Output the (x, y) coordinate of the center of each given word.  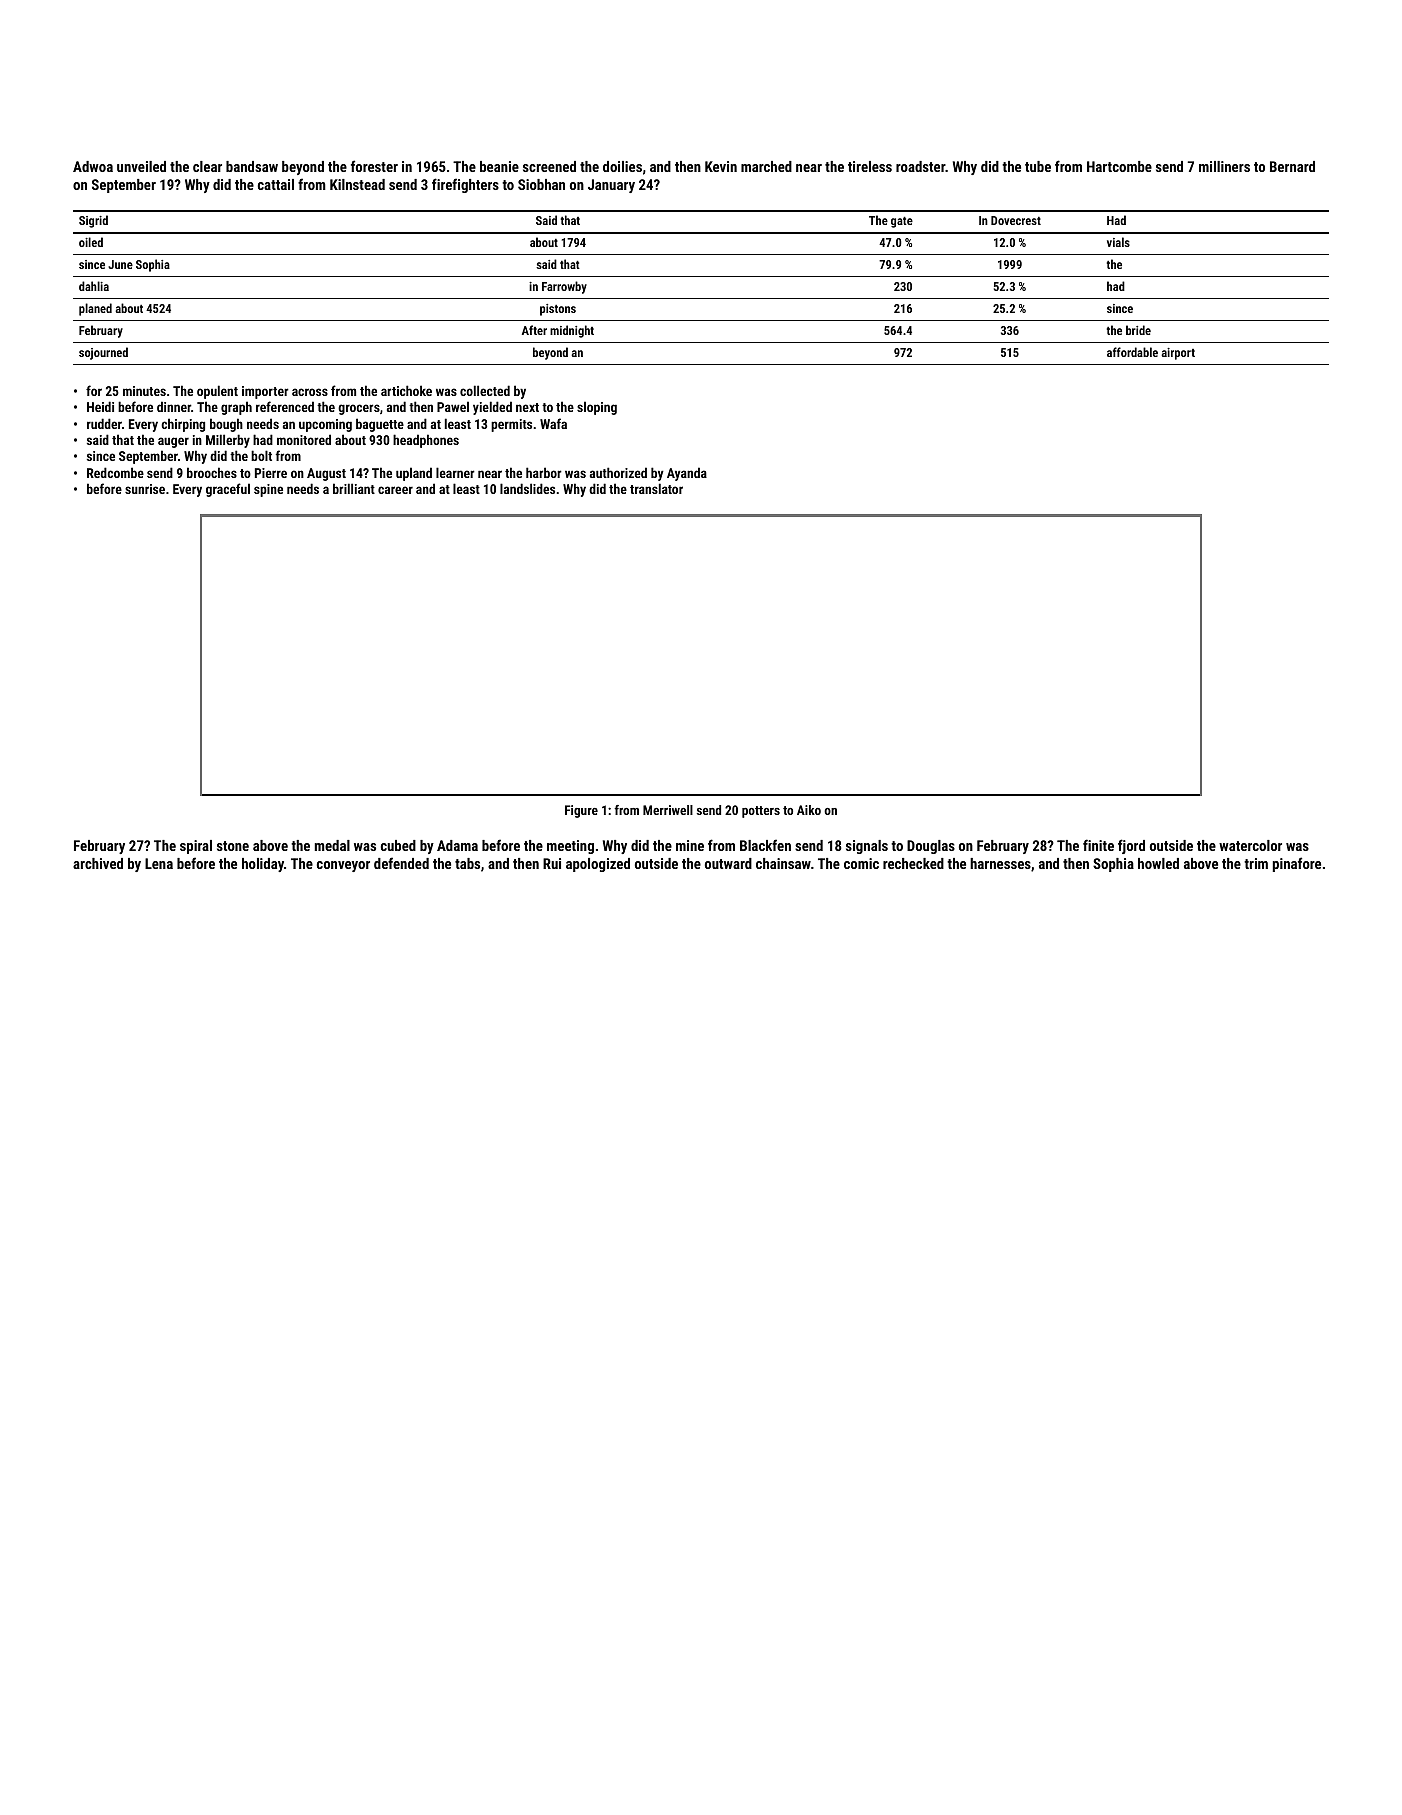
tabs (467, 863)
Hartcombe (1119, 166)
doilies (622, 166)
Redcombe (115, 472)
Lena (159, 863)
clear (207, 166)
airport (1178, 354)
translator (656, 488)
